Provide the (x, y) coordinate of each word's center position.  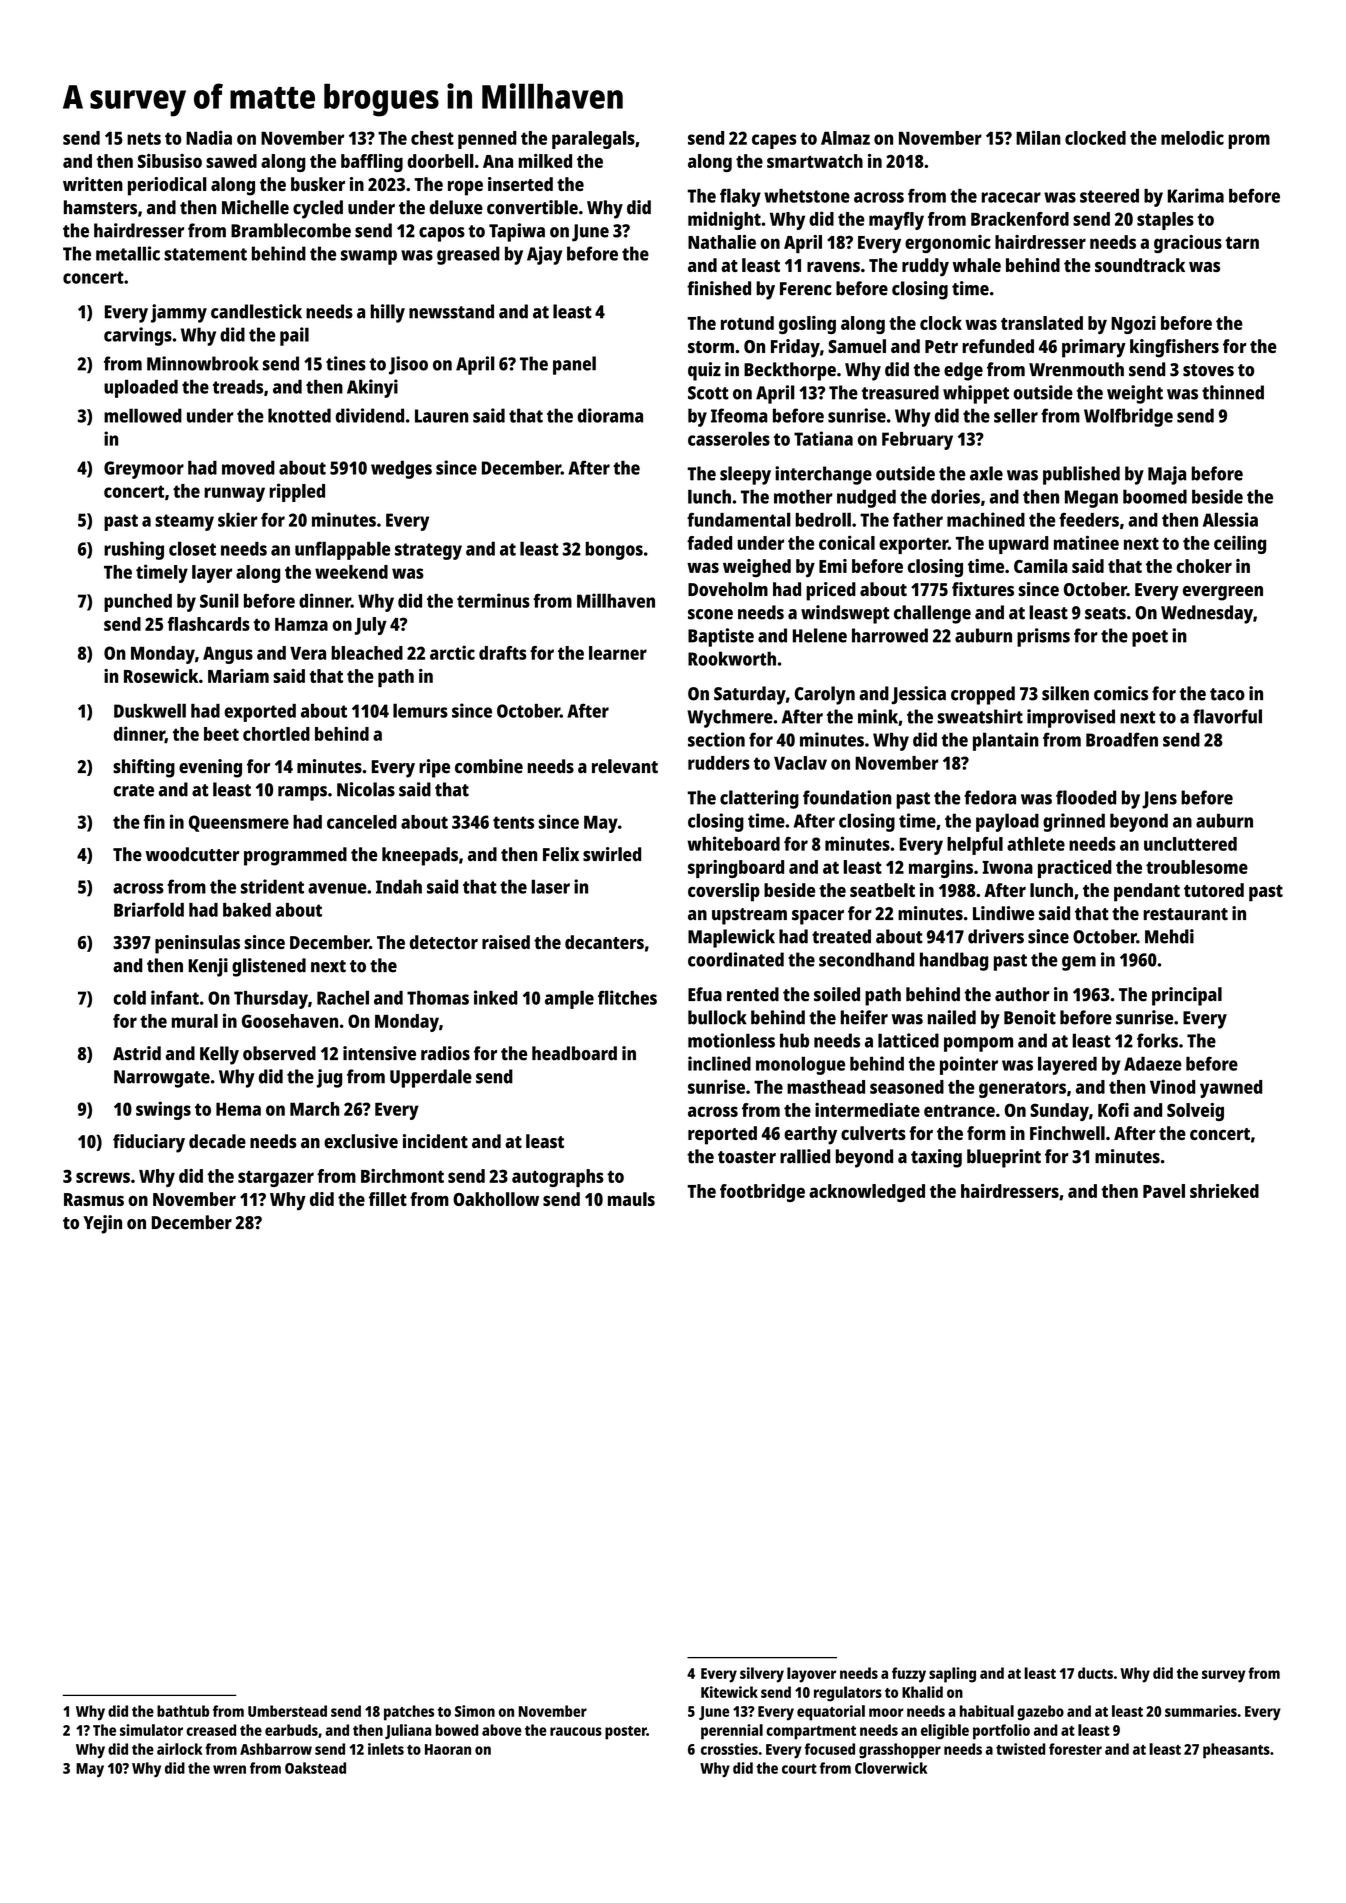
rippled (297, 492)
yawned (1231, 1089)
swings (163, 1110)
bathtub (183, 1711)
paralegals (593, 140)
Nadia (209, 137)
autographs (558, 1178)
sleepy (745, 475)
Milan (1038, 137)
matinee (1086, 542)
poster (626, 1733)
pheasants (1236, 1751)
